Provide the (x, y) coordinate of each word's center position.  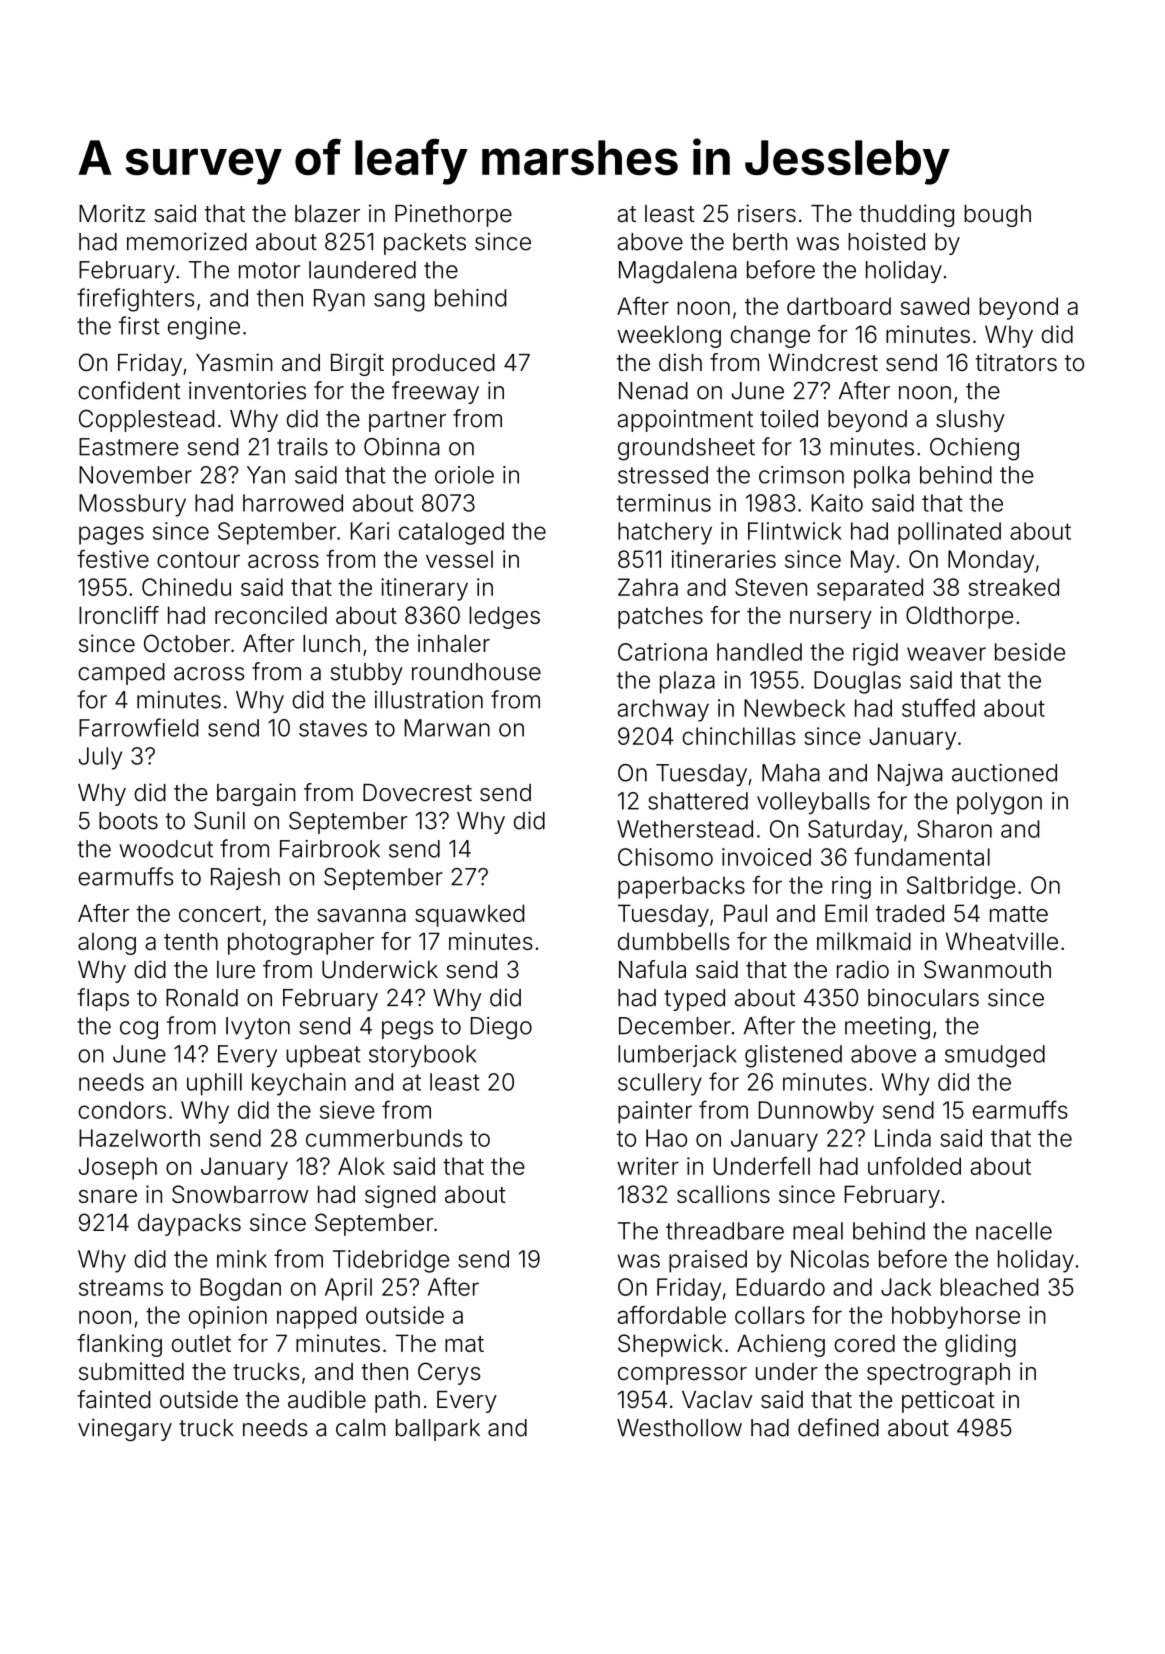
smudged (995, 1056)
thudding (906, 215)
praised (708, 1261)
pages (111, 535)
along (107, 944)
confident (129, 390)
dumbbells (674, 941)
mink (242, 1259)
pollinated (949, 533)
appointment (685, 420)
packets (425, 244)
